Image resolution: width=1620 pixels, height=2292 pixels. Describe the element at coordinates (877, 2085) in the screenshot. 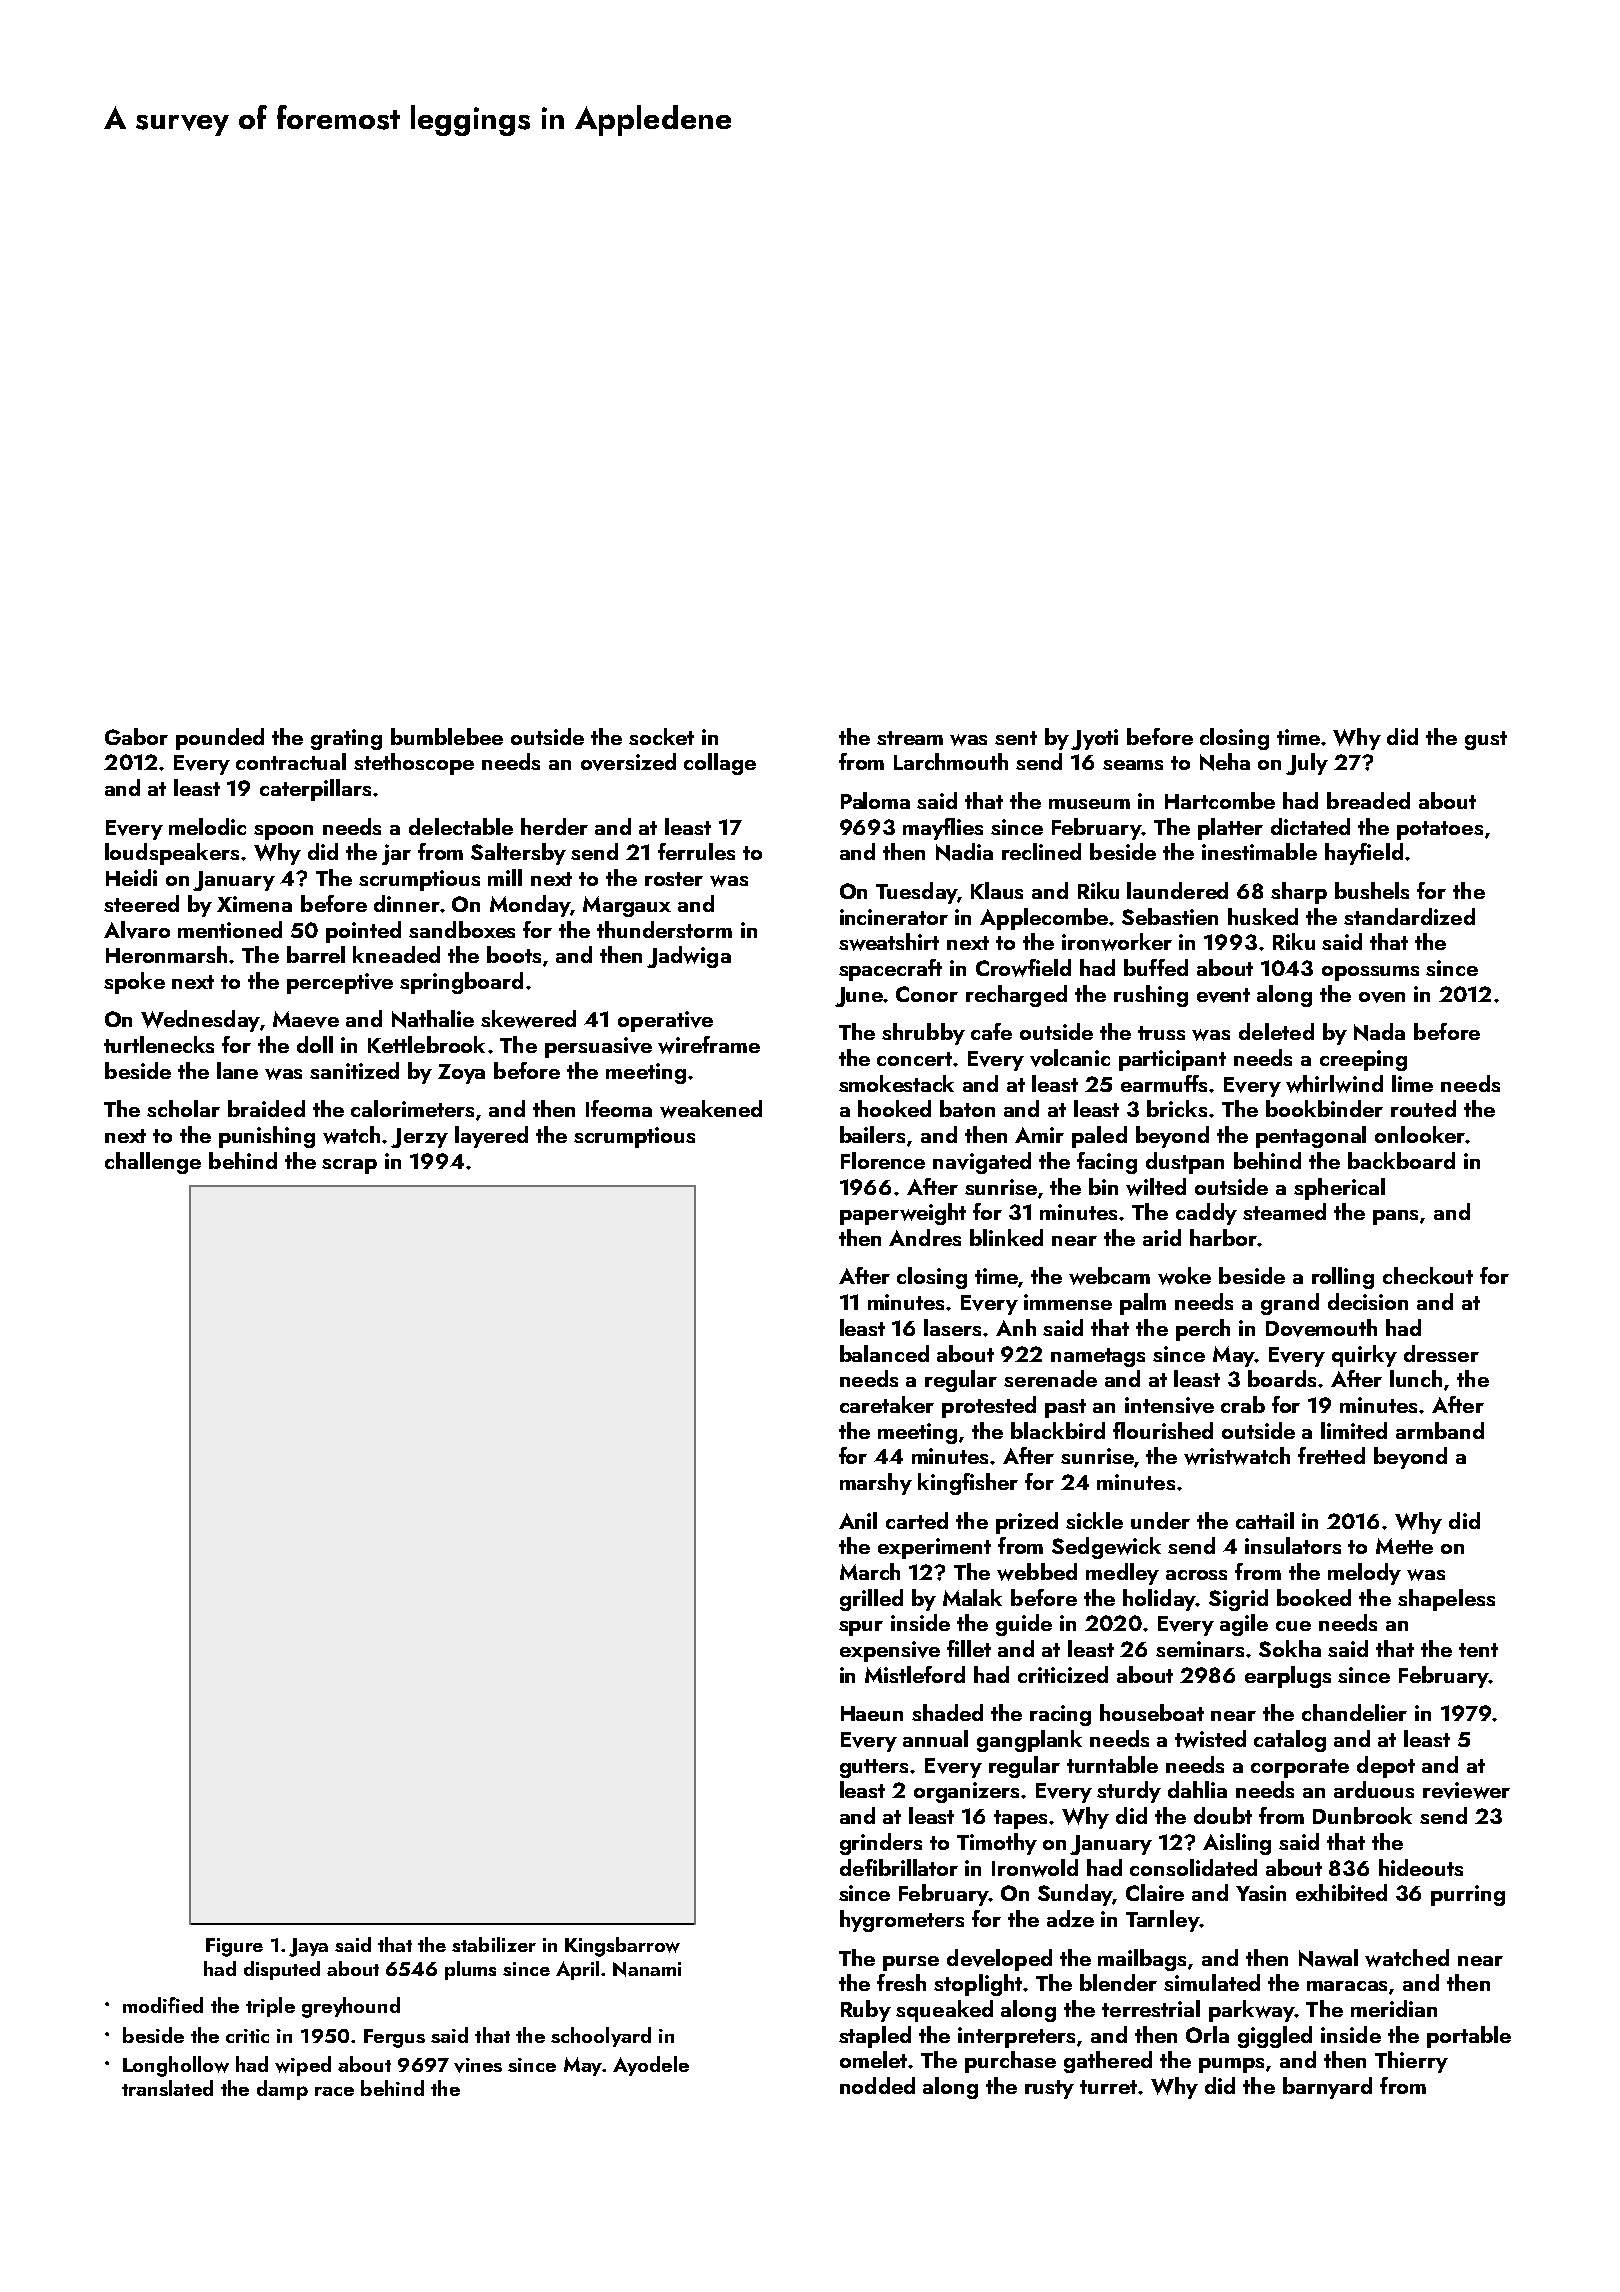

I see `nodded` at that location.
